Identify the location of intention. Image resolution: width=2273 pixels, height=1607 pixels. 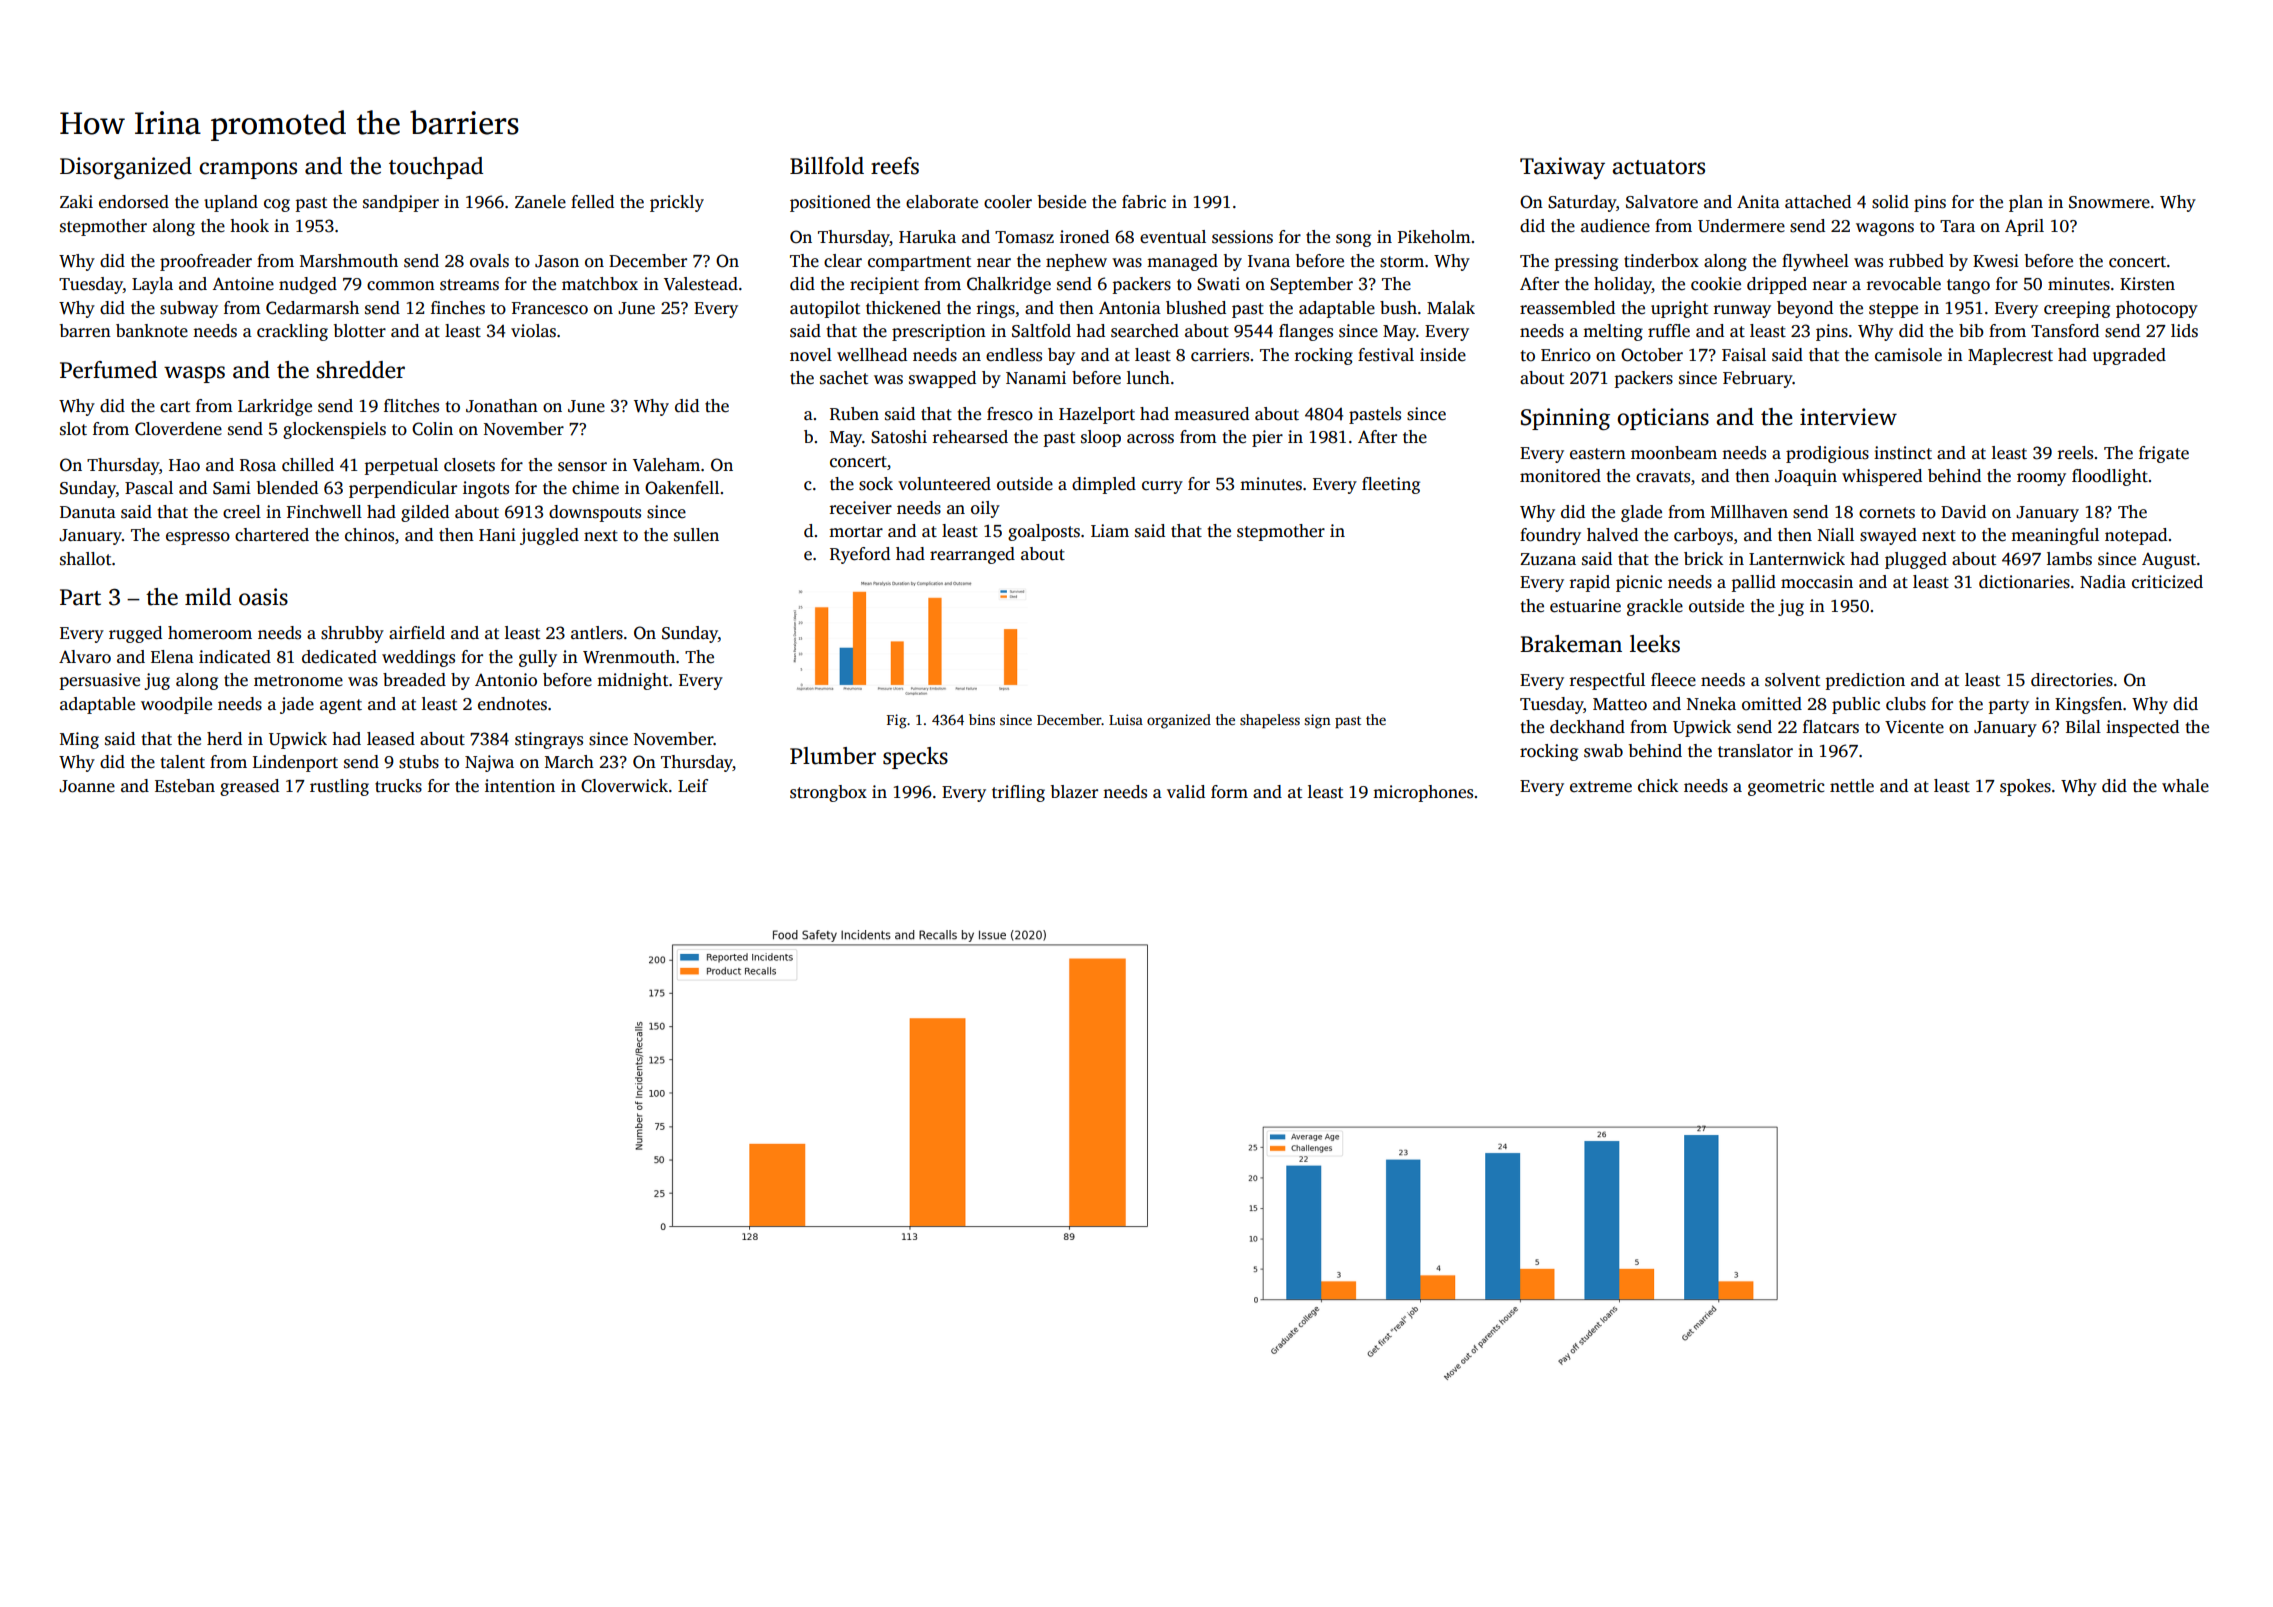
(520, 786).
